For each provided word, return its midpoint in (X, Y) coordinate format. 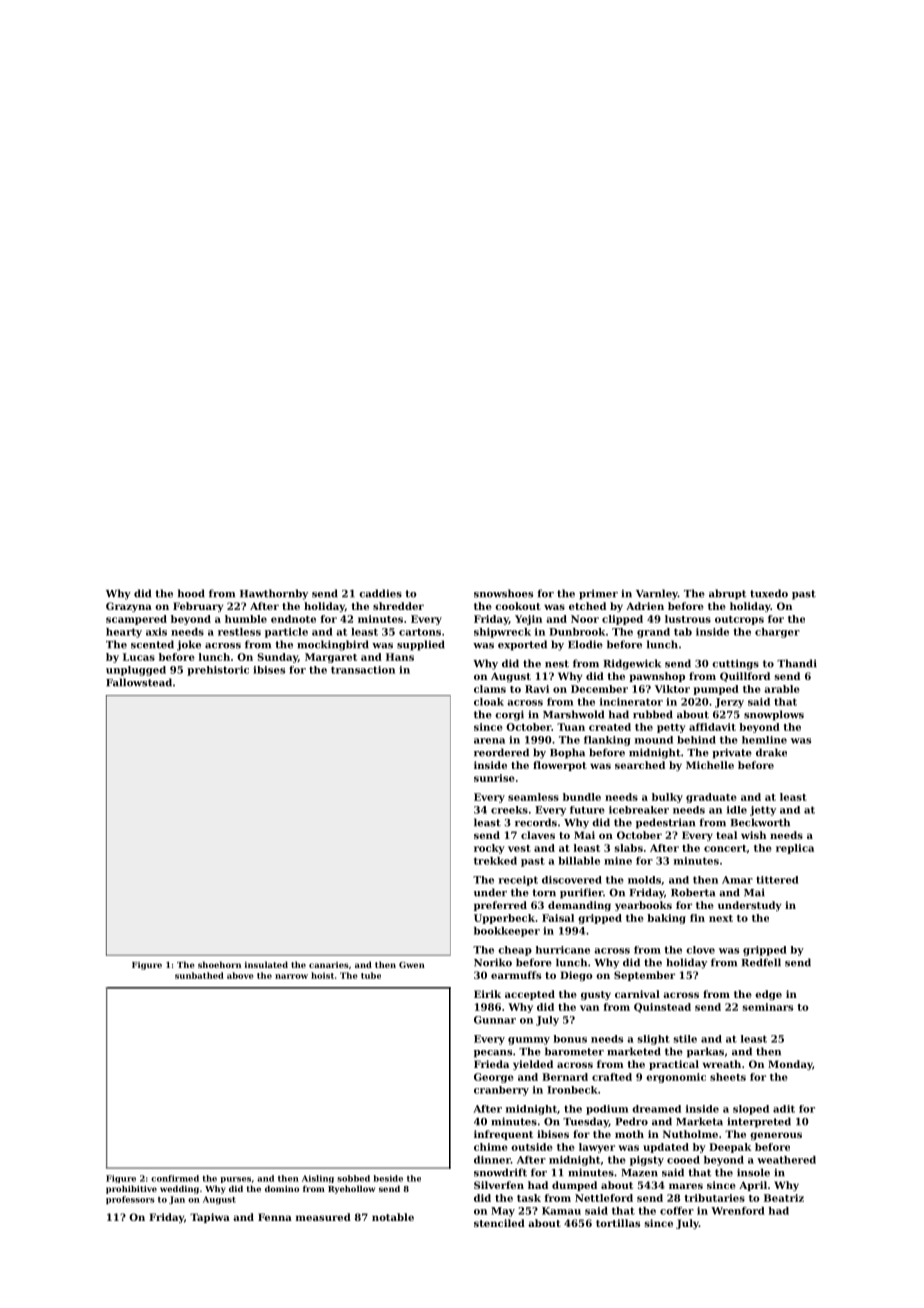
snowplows (774, 715)
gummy (529, 1041)
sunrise (494, 778)
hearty (124, 633)
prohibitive (131, 1189)
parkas (705, 1052)
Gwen (412, 965)
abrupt (727, 594)
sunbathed (199, 975)
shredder (398, 606)
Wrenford (738, 1211)
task (529, 1198)
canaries (329, 965)
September (644, 976)
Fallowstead (139, 682)
